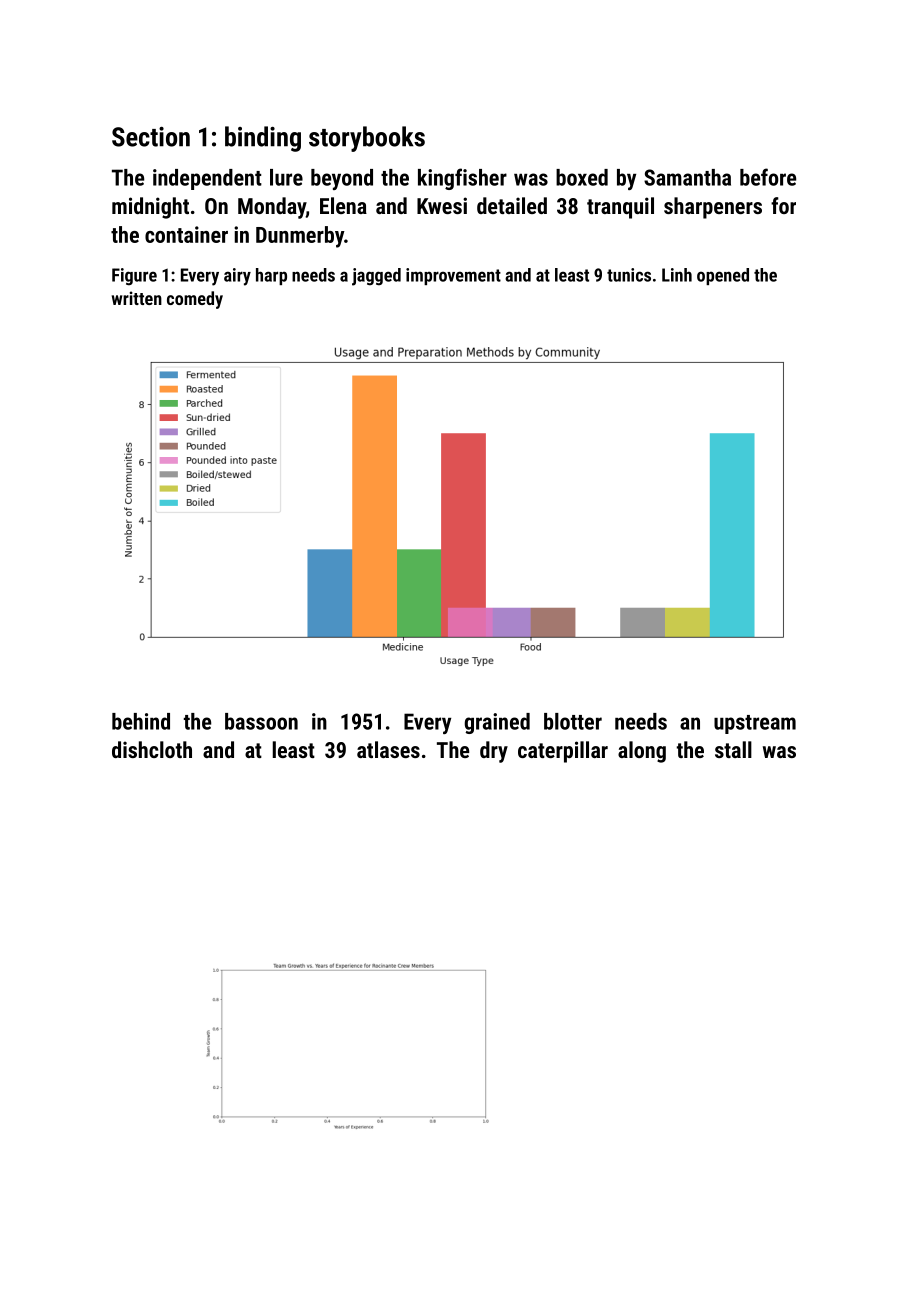  I want to click on upstream, so click(755, 724).
